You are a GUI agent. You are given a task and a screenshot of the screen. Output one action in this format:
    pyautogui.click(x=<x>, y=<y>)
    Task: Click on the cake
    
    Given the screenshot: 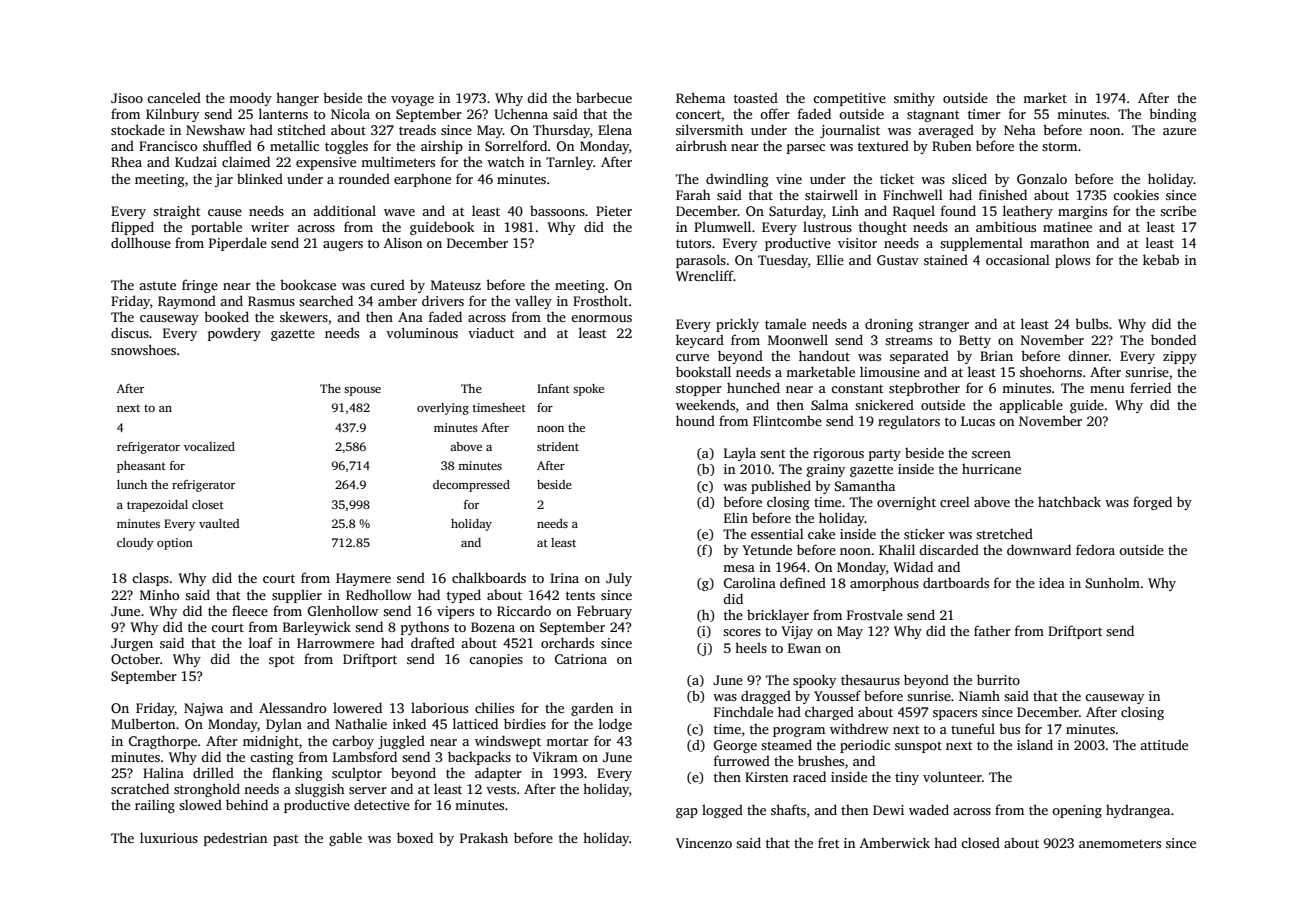 What is the action you would take?
    pyautogui.click(x=821, y=533)
